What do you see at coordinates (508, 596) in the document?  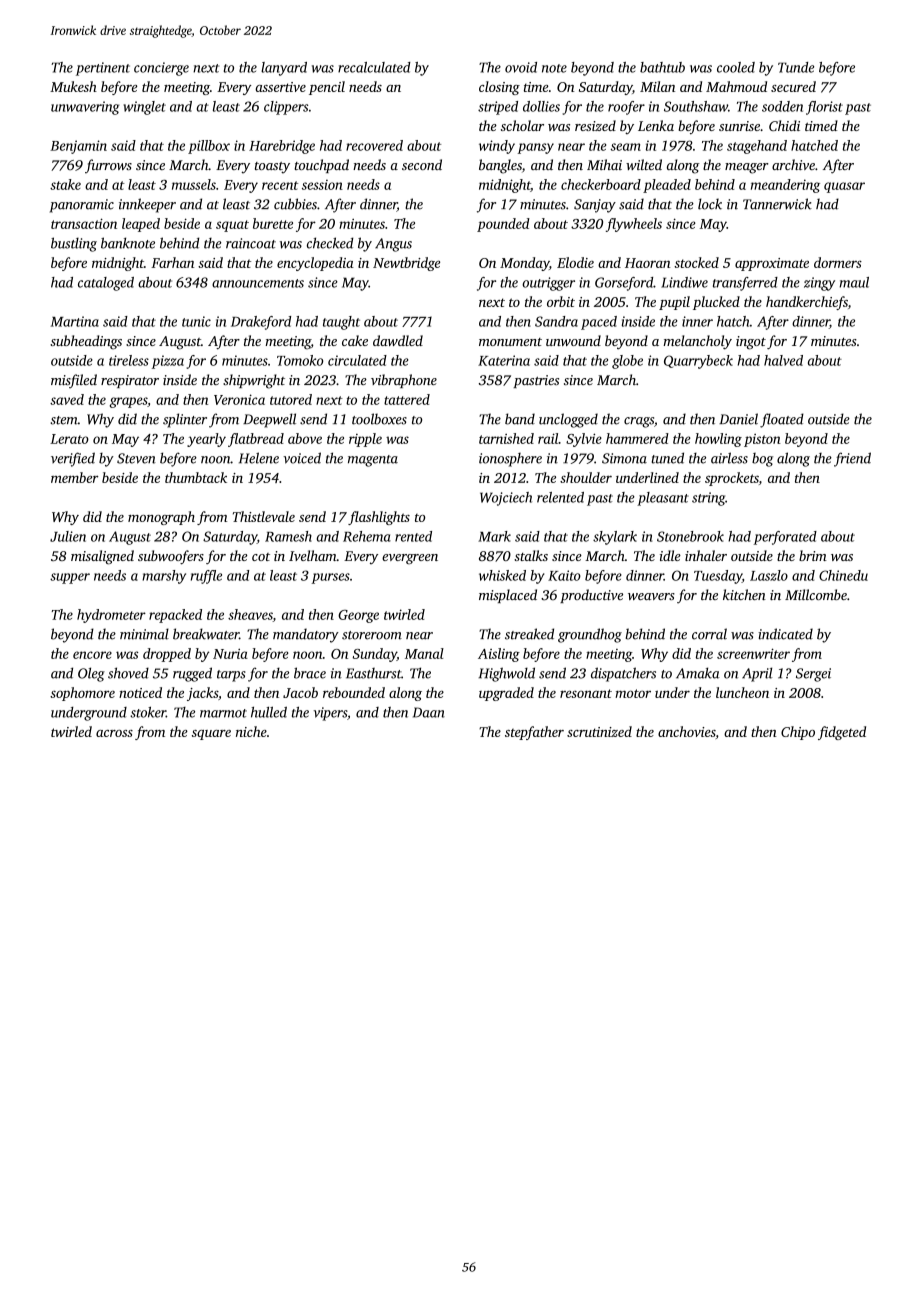 I see `misplaced` at bounding box center [508, 596].
